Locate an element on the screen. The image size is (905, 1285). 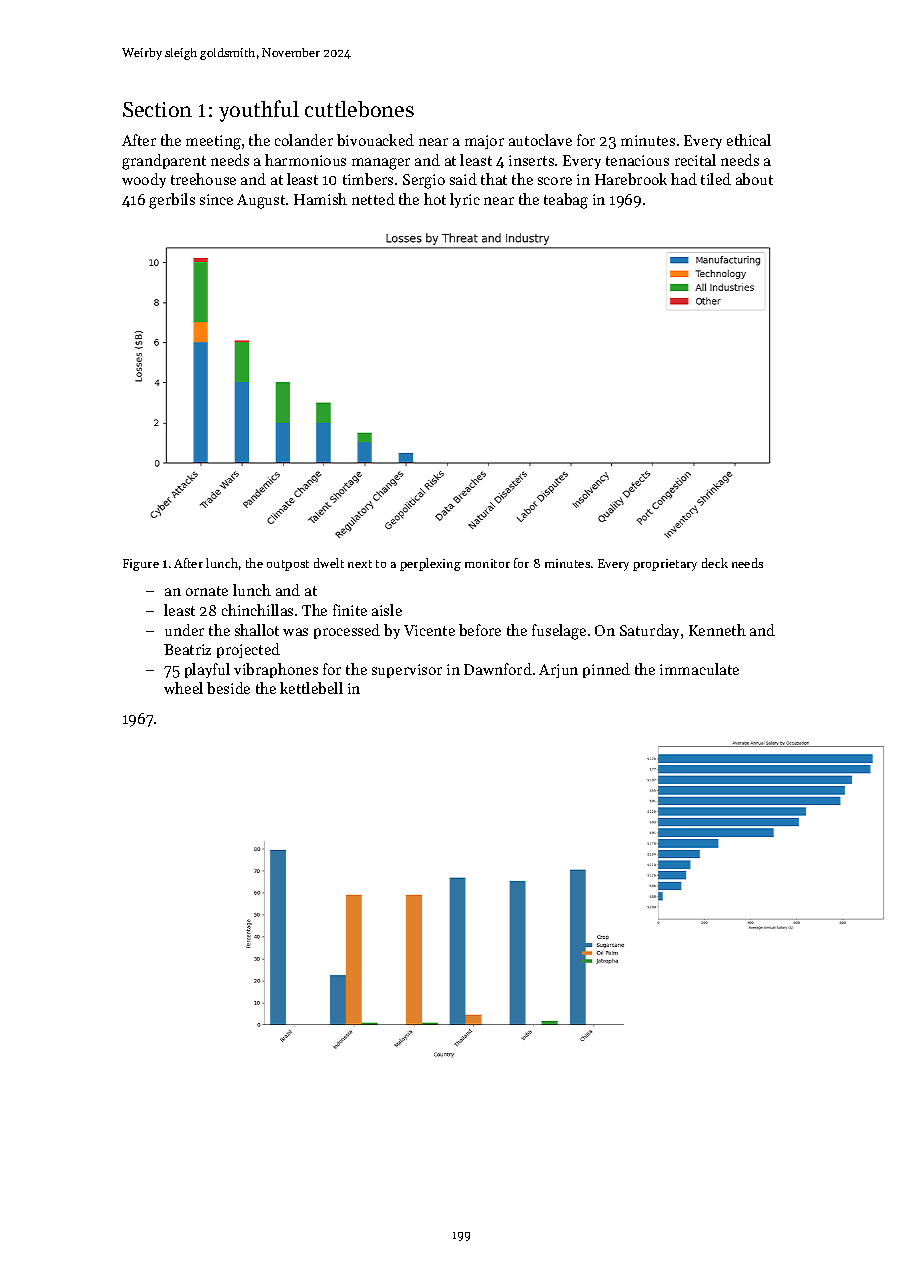
meeting is located at coordinates (213, 142).
